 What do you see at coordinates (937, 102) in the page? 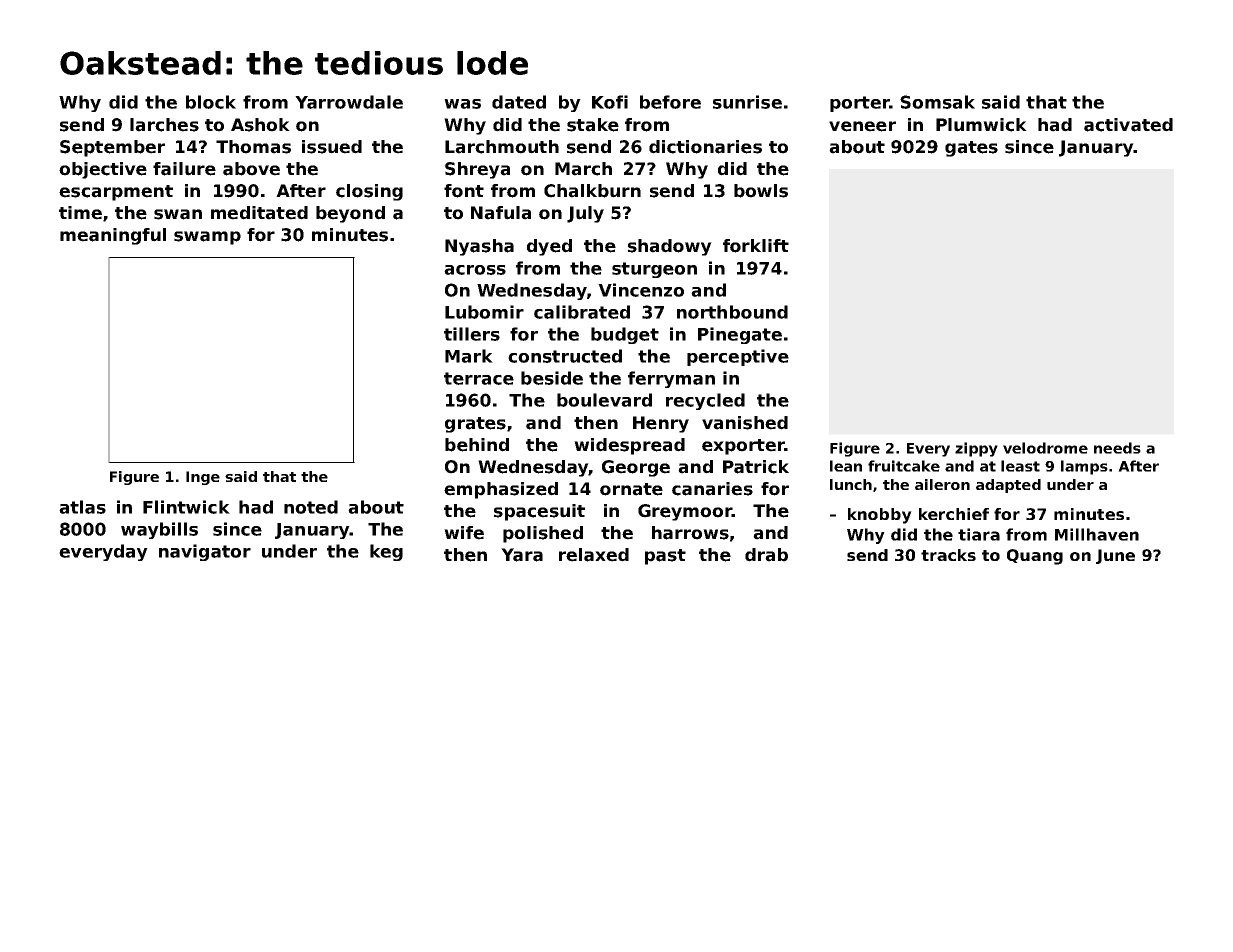
I see `Somsak` at bounding box center [937, 102].
